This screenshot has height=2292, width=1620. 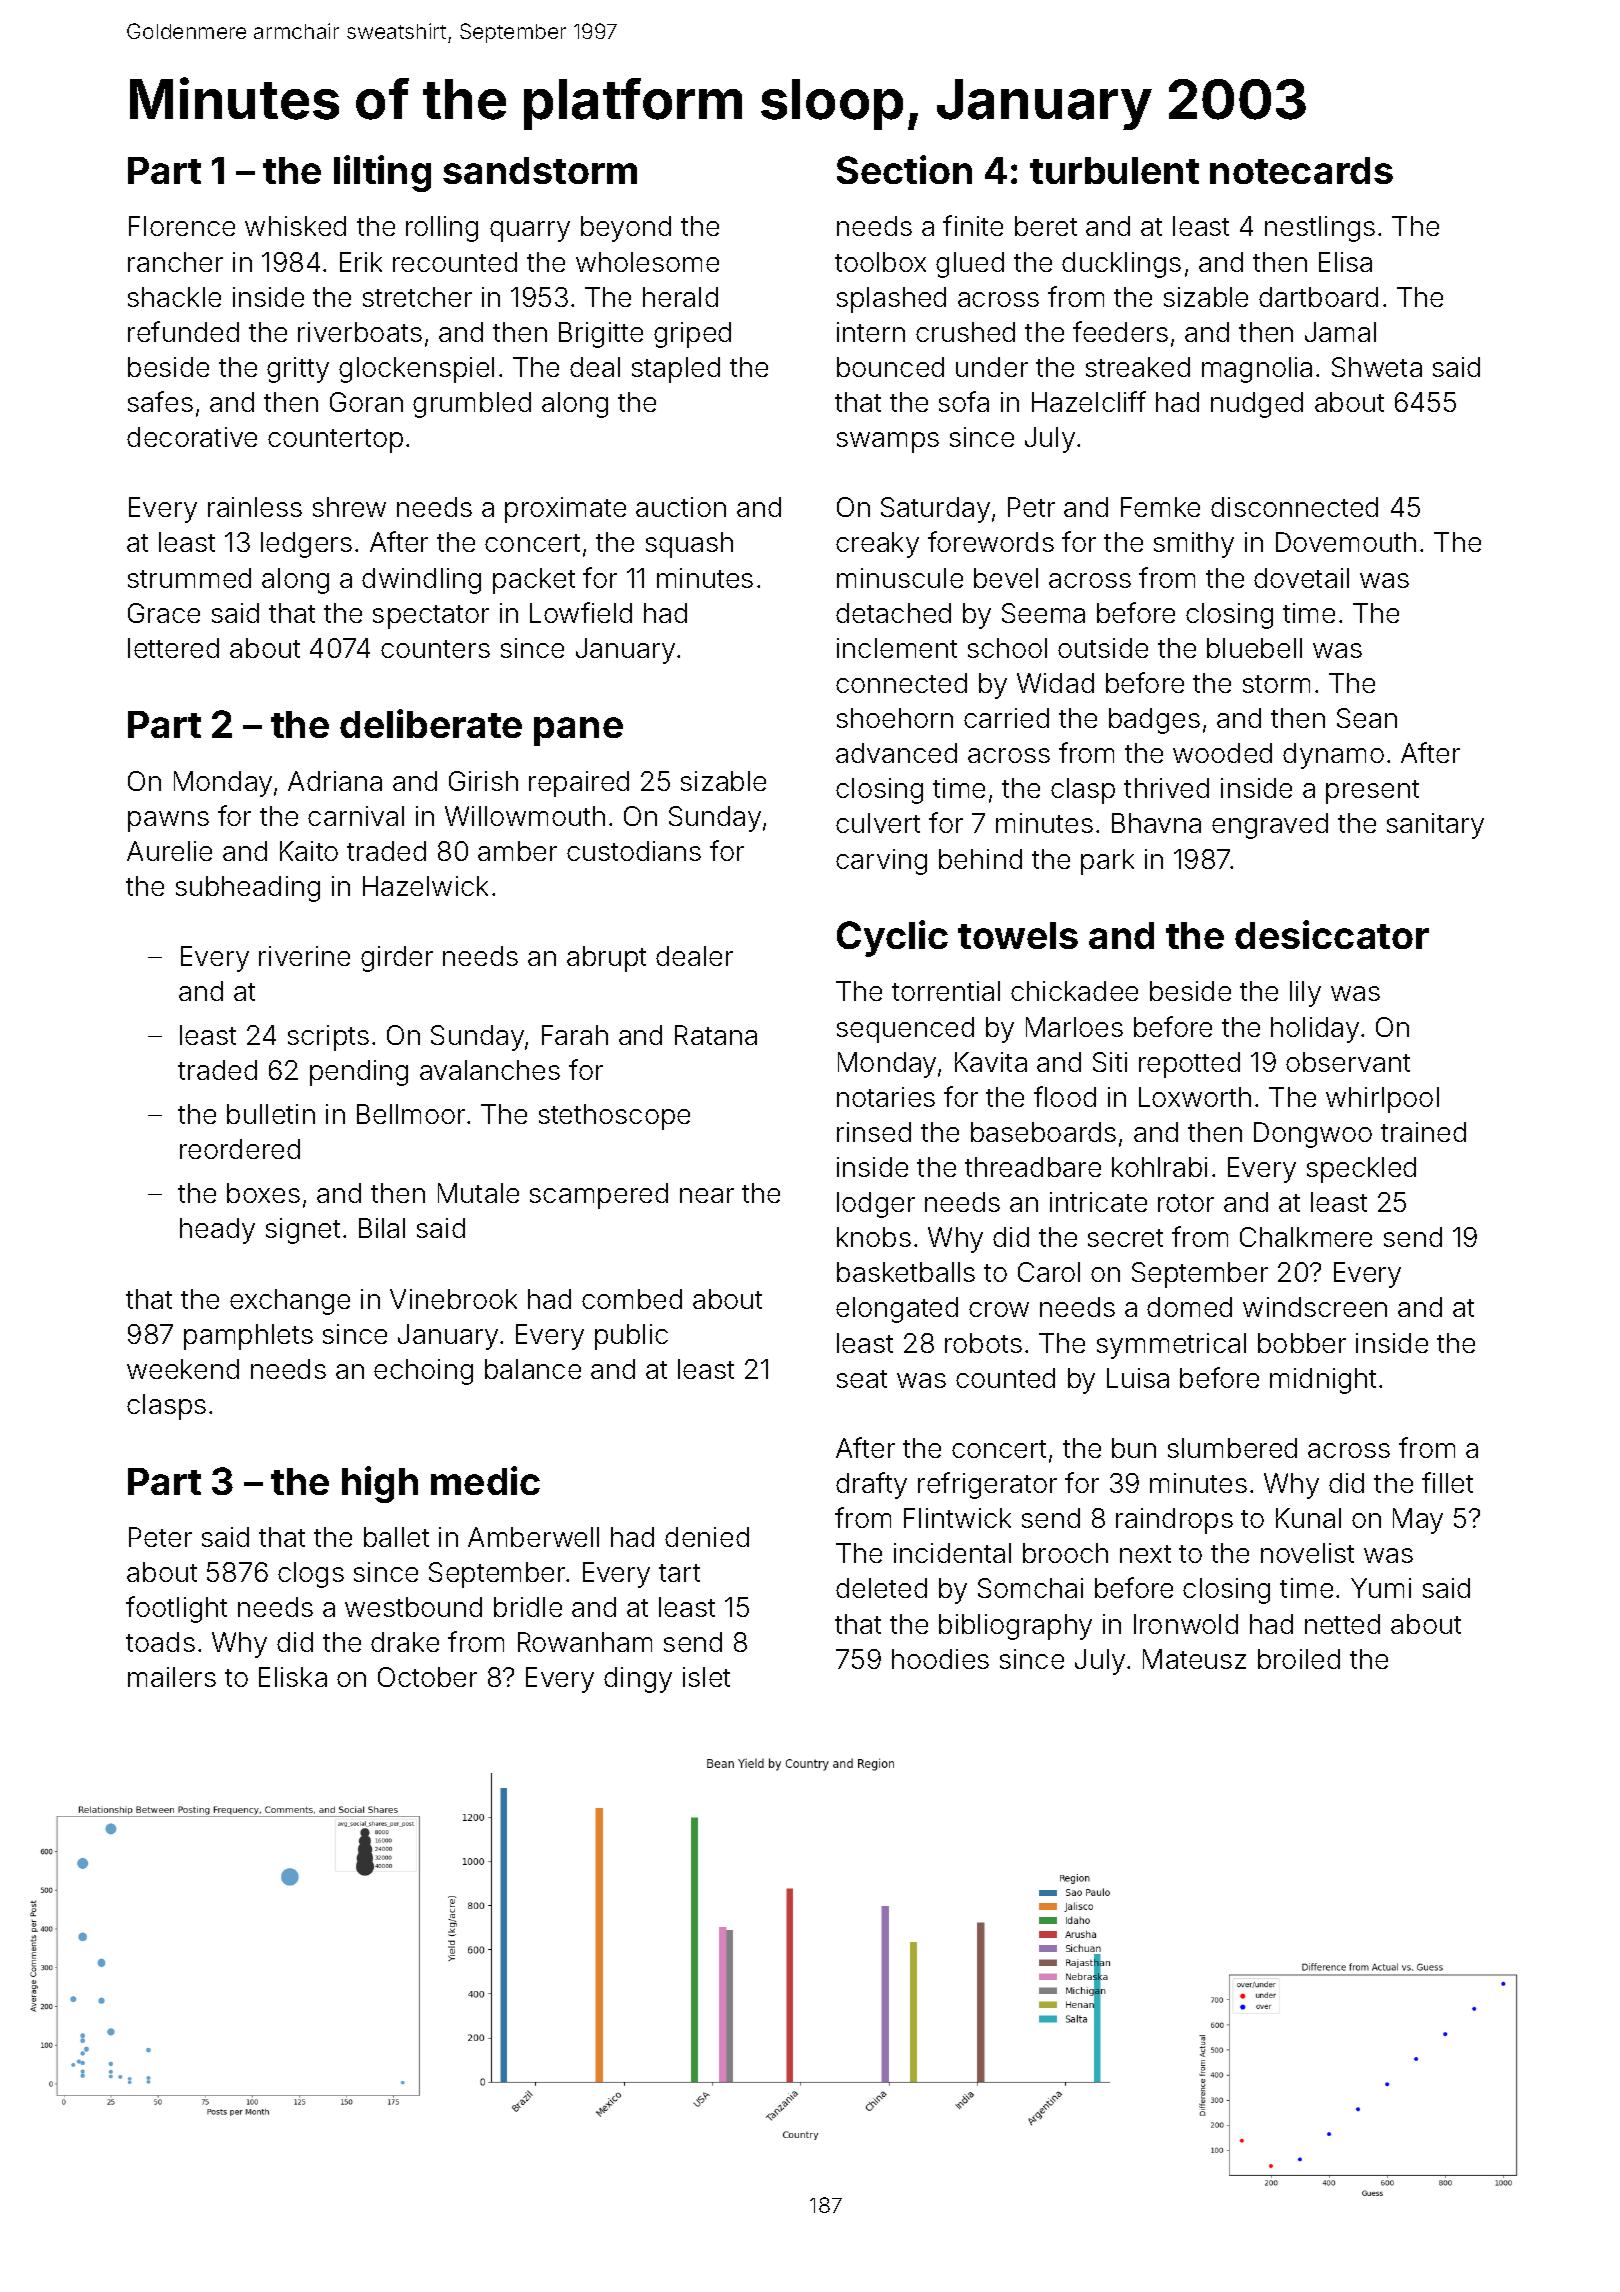 What do you see at coordinates (1382, 1100) in the screenshot?
I see `whirlpool` at bounding box center [1382, 1100].
